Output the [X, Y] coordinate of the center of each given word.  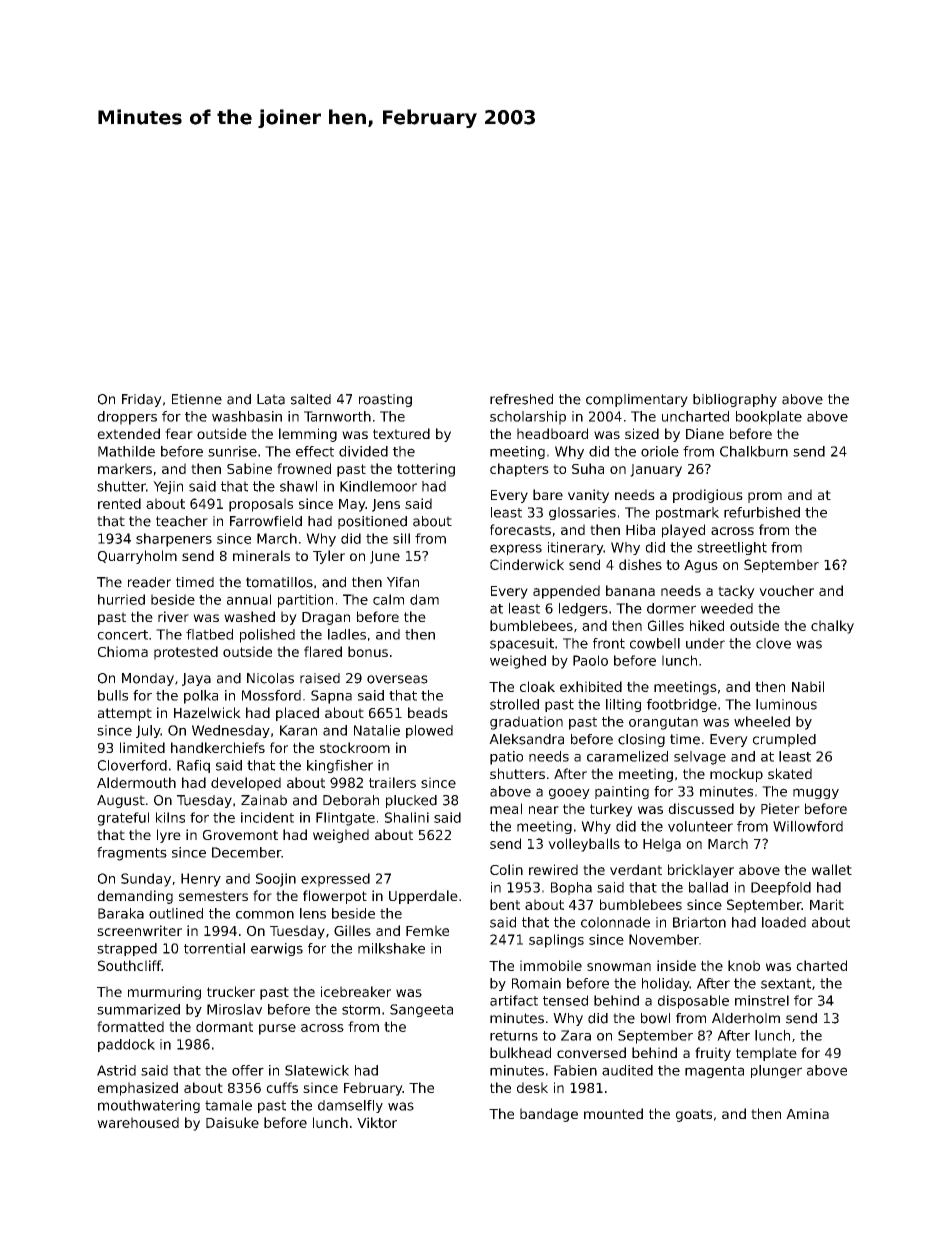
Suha [588, 468]
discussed [701, 808]
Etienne [197, 399]
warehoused [138, 1122]
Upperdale [423, 897]
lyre [169, 836]
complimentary [637, 400]
